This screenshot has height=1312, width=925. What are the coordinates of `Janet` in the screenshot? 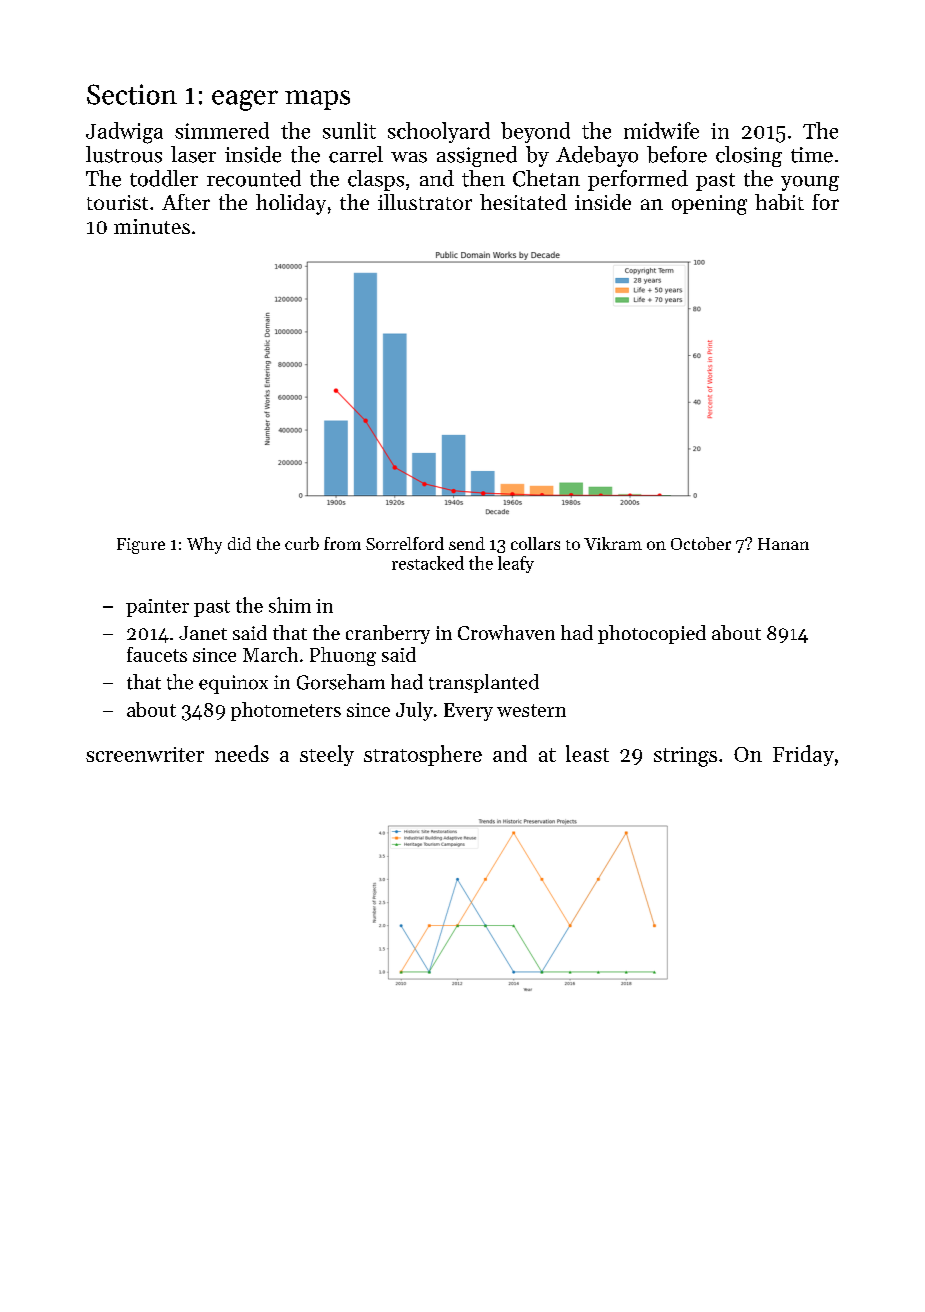 It's located at (203, 633).
